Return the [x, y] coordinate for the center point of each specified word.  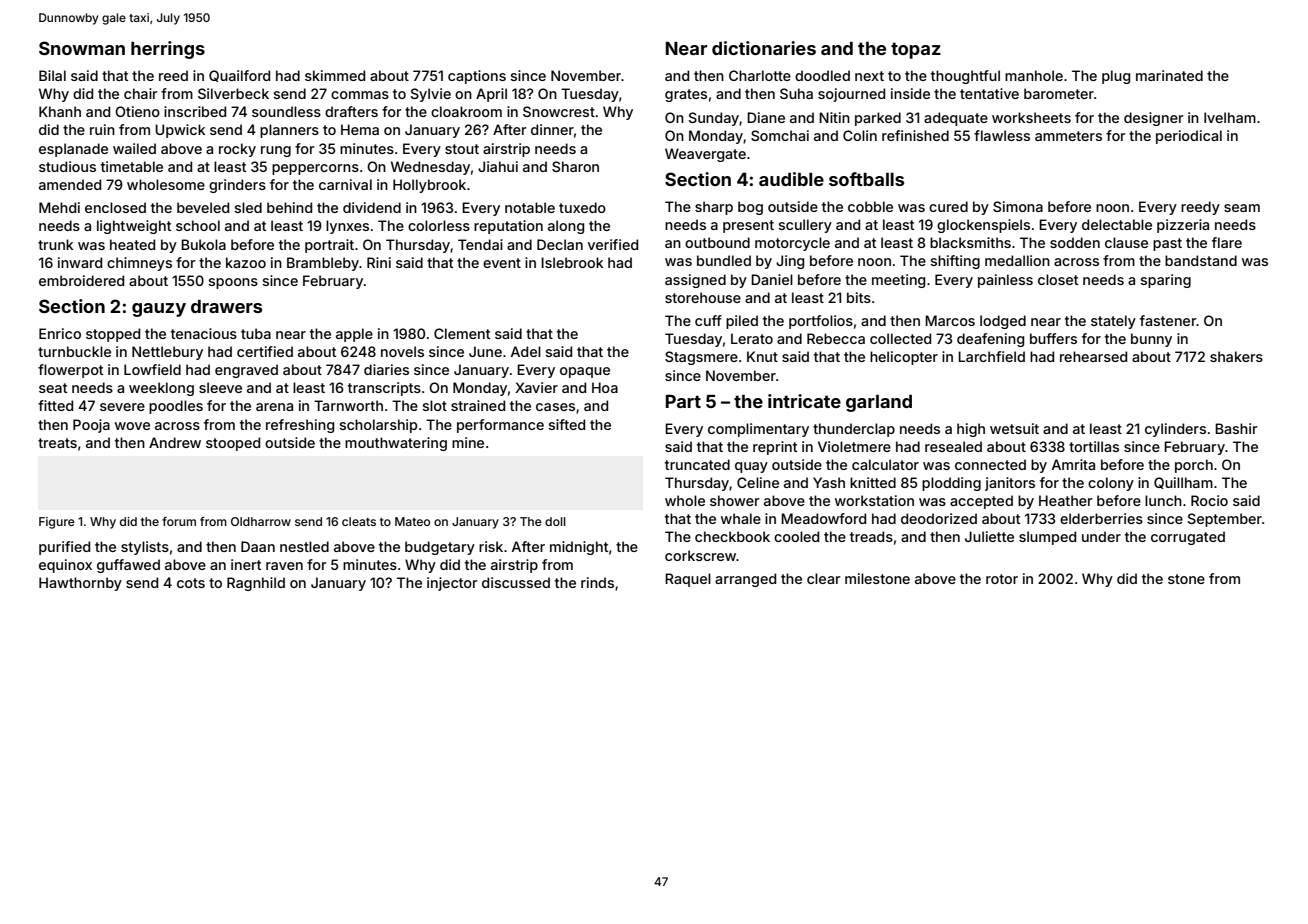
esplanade [73, 150]
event [502, 263]
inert [246, 564]
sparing [1166, 281]
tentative [989, 93]
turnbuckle [74, 351]
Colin [860, 135]
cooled [796, 536]
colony [1111, 484]
